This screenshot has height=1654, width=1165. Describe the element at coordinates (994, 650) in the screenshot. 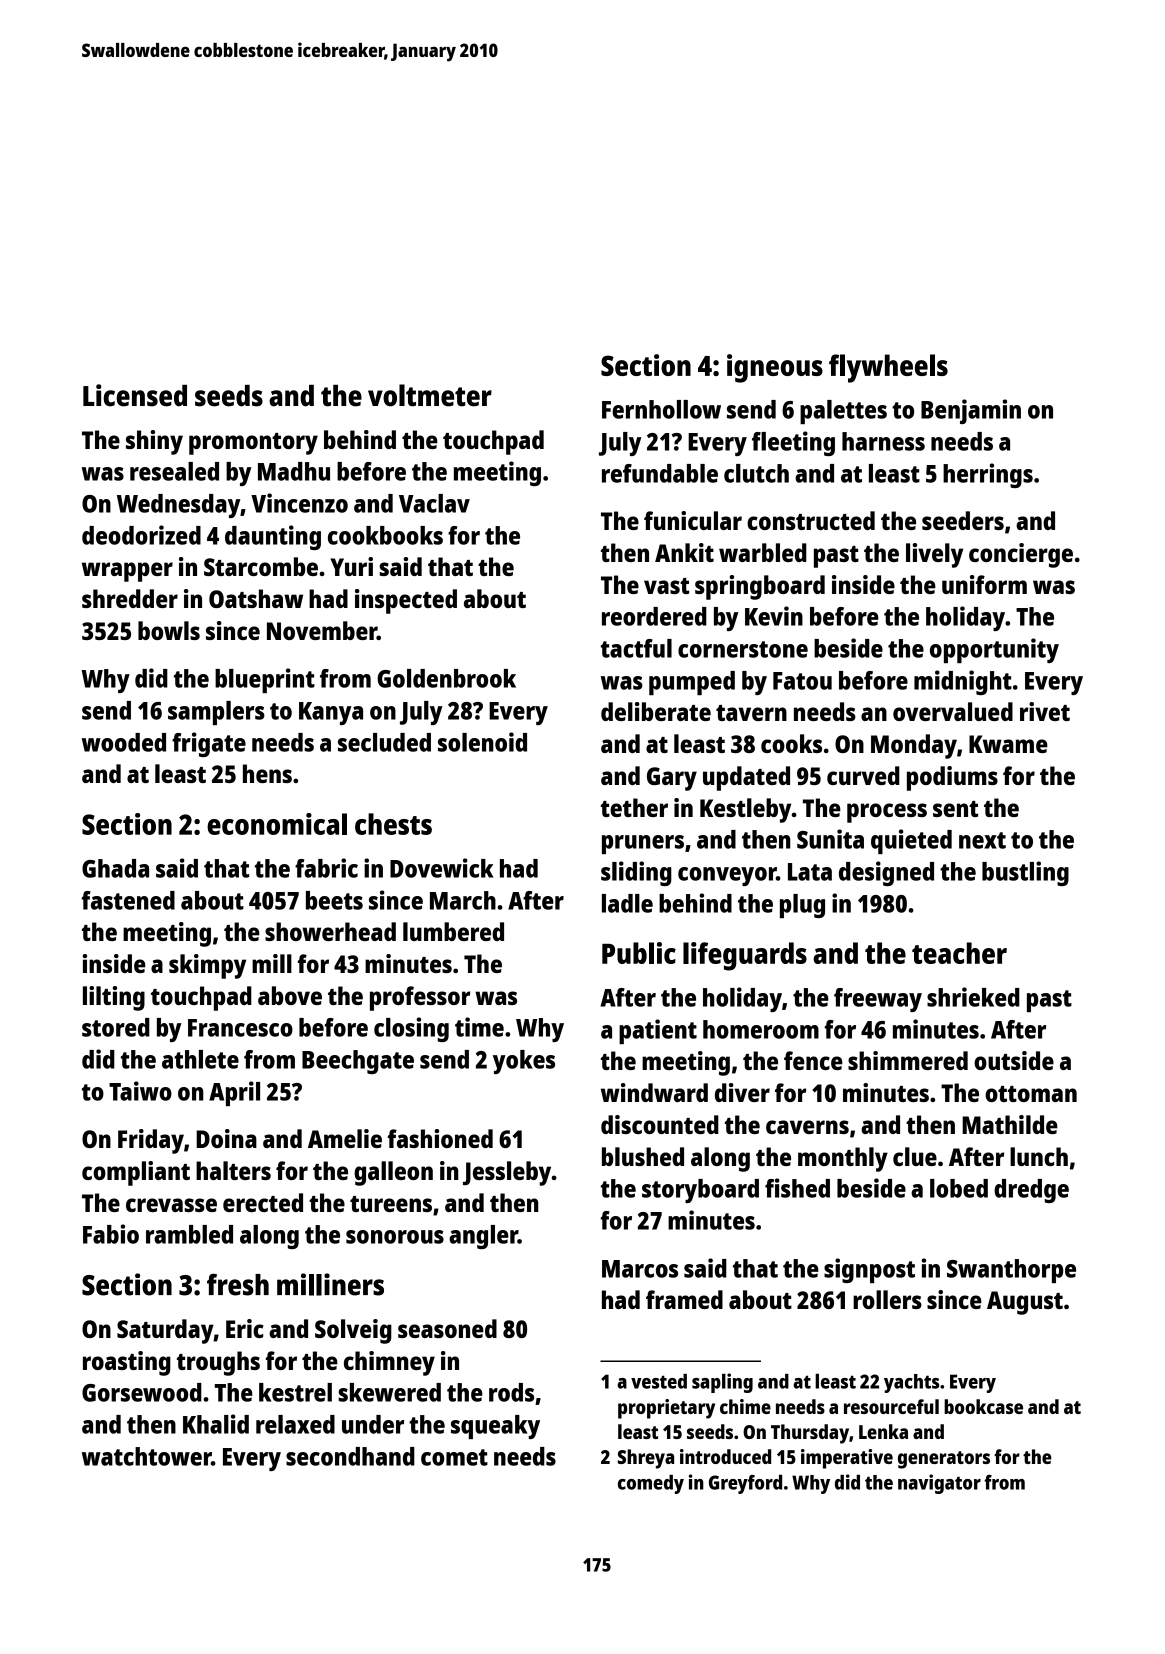

I see `opportunity` at that location.
